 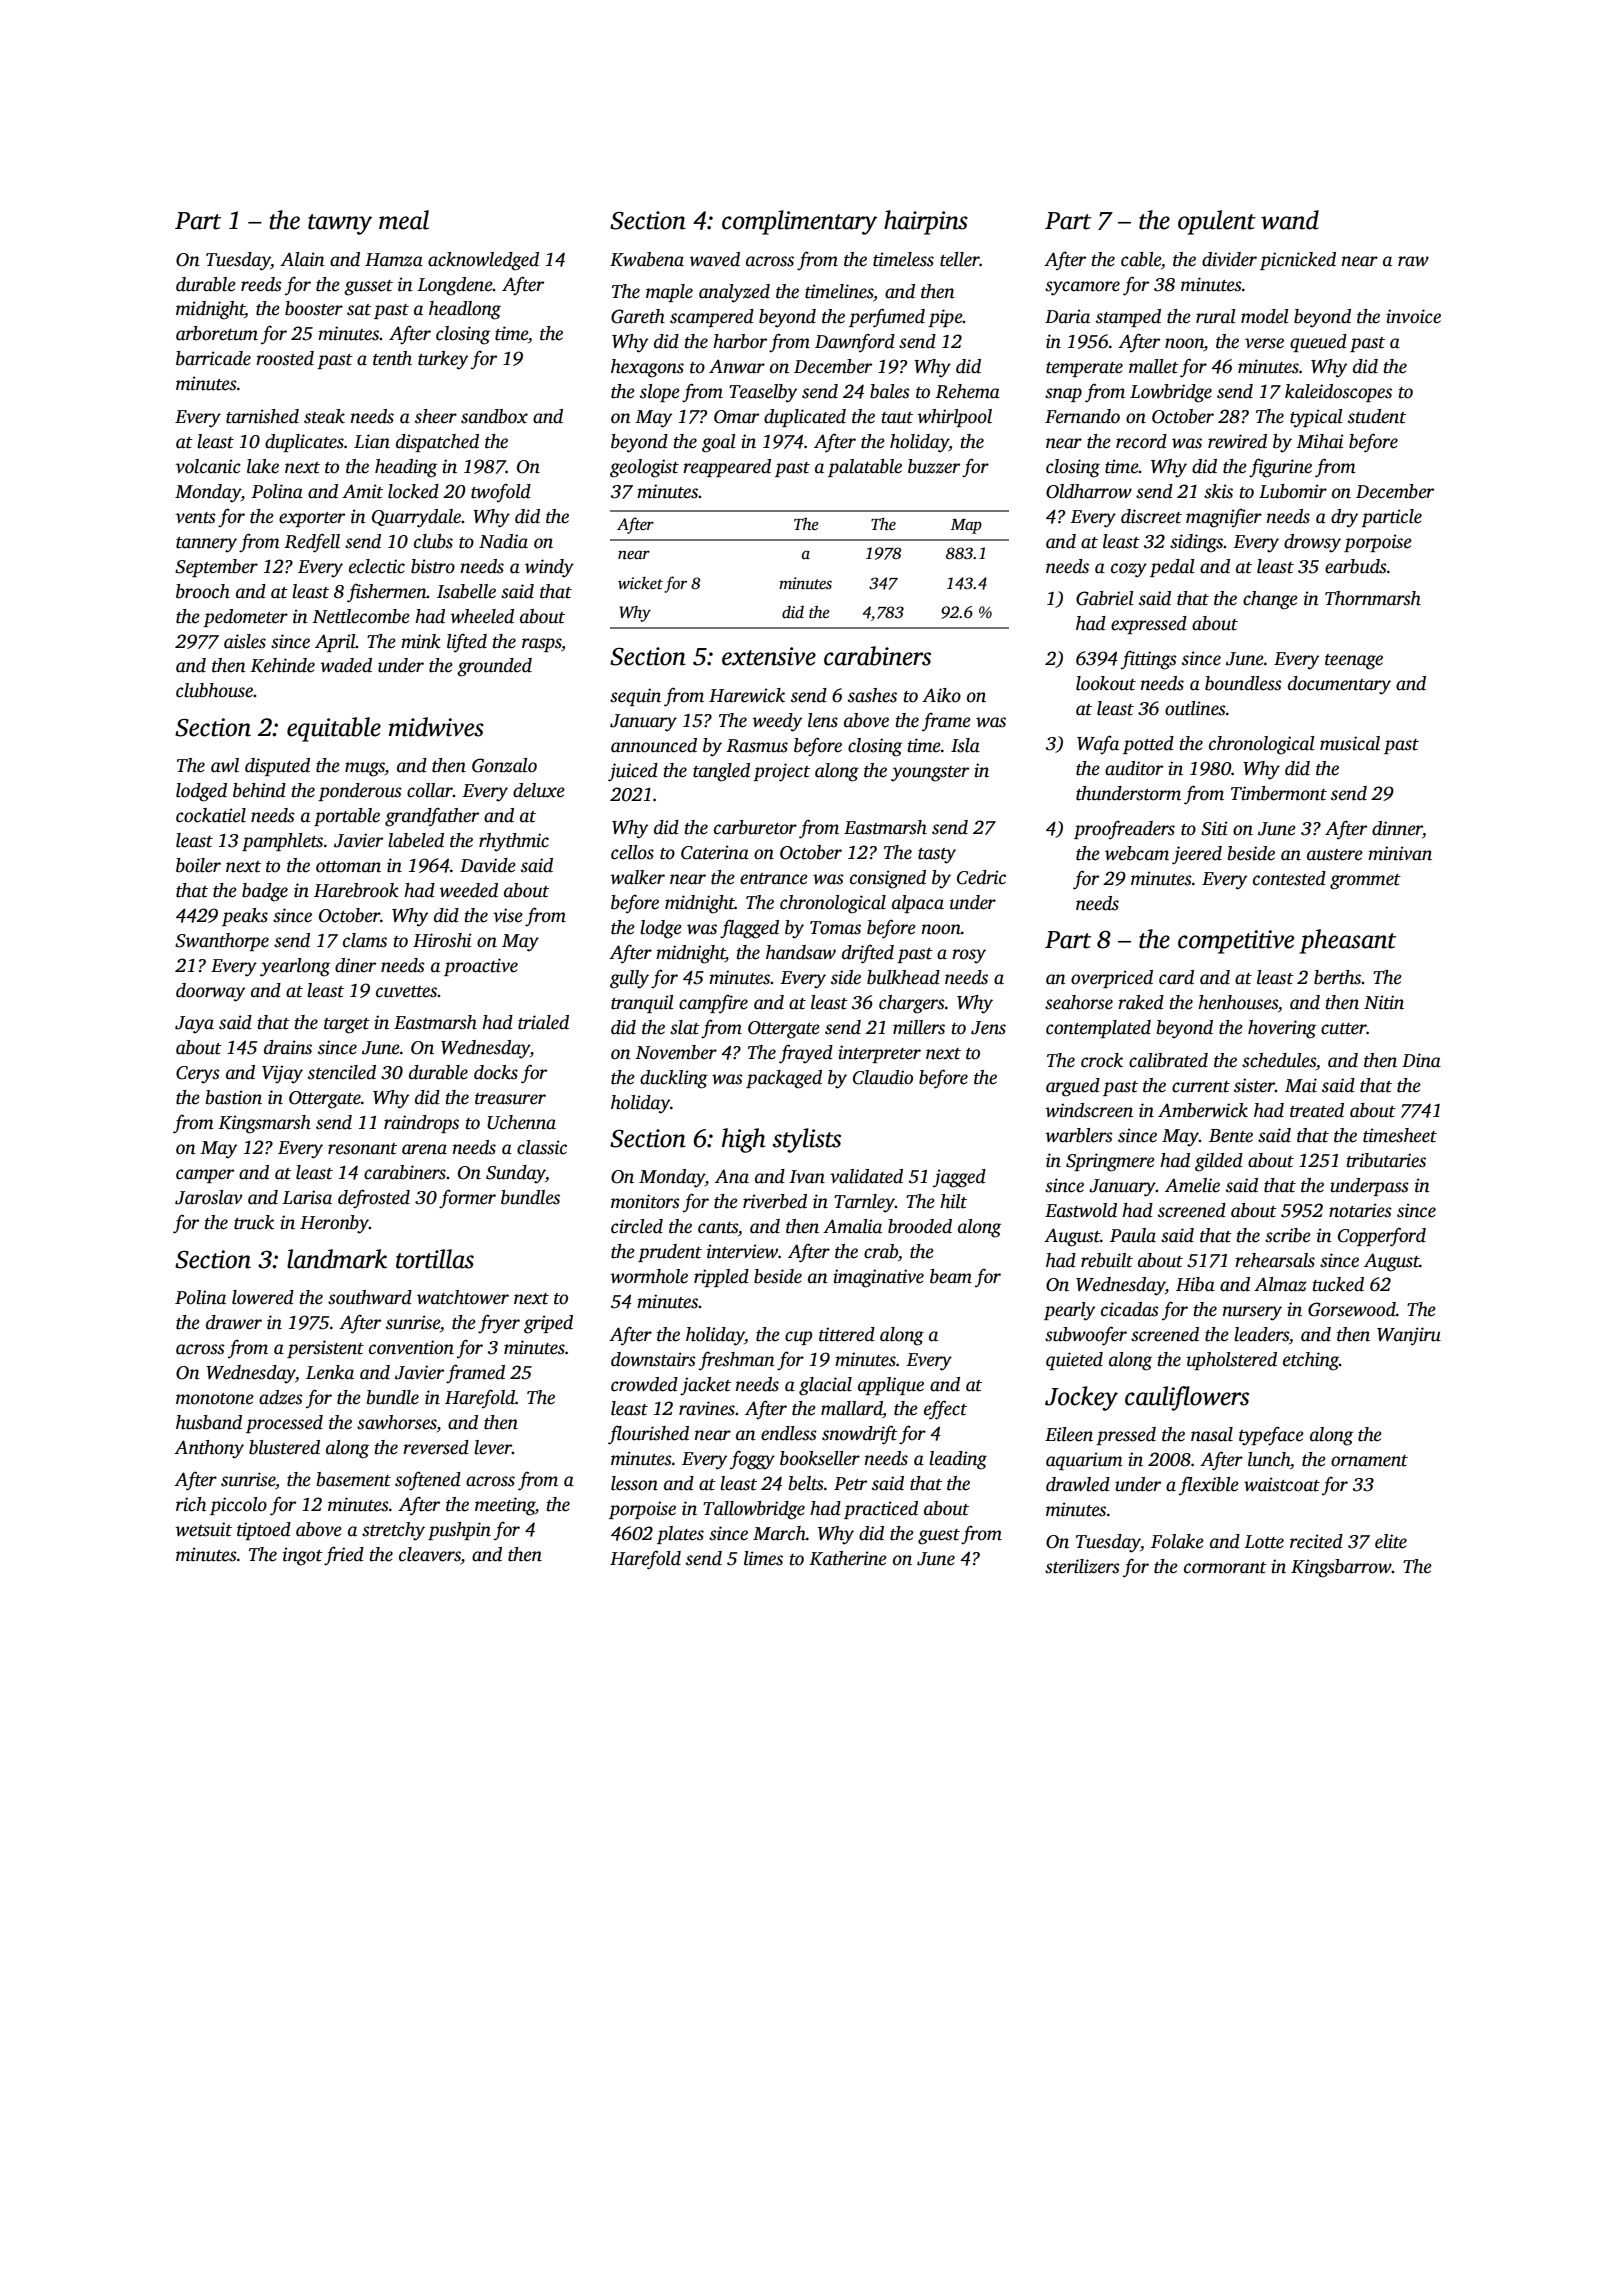 I want to click on wand, so click(x=1290, y=220).
